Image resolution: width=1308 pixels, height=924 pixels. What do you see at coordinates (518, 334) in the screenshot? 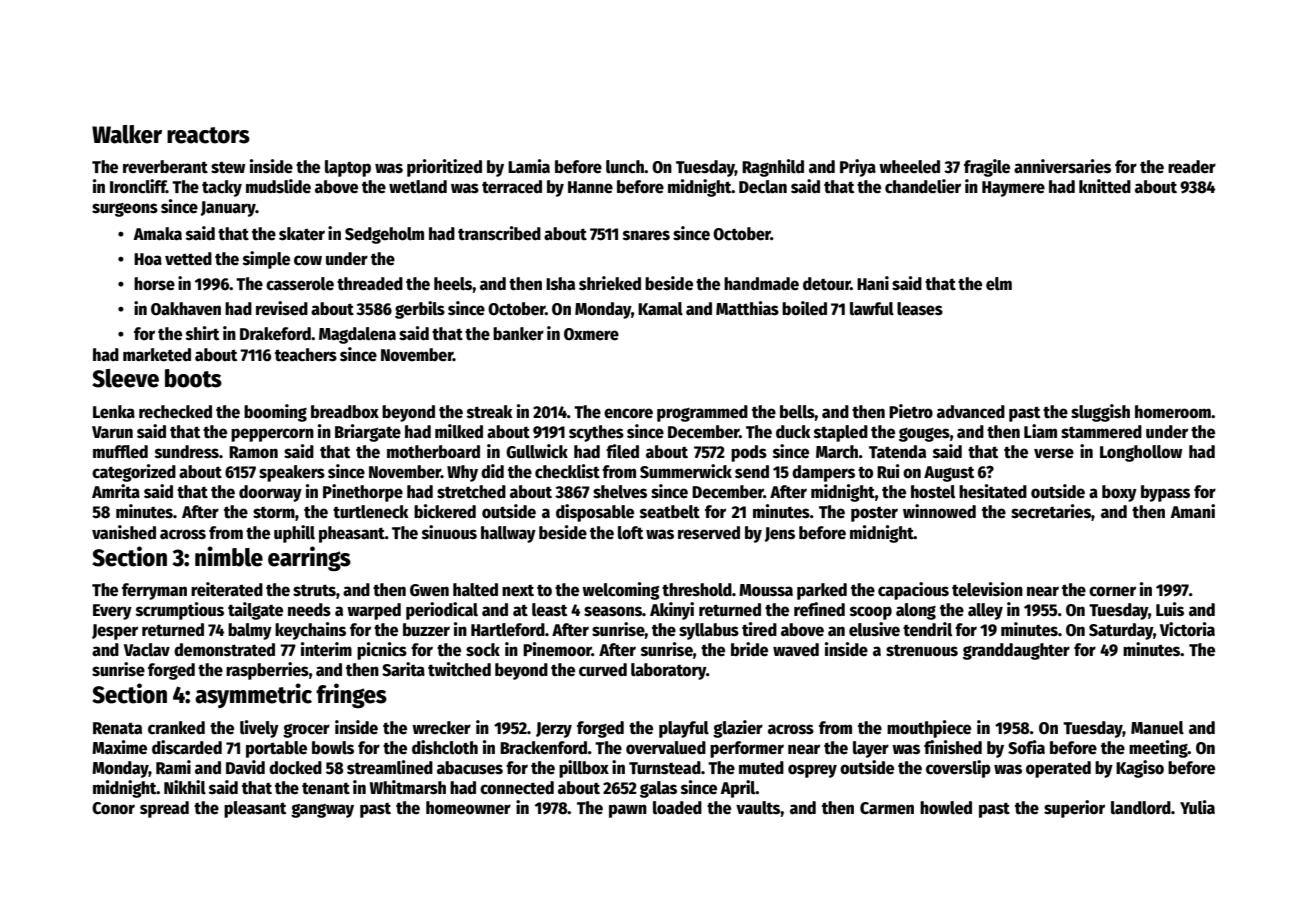
I see `banker` at bounding box center [518, 334].
